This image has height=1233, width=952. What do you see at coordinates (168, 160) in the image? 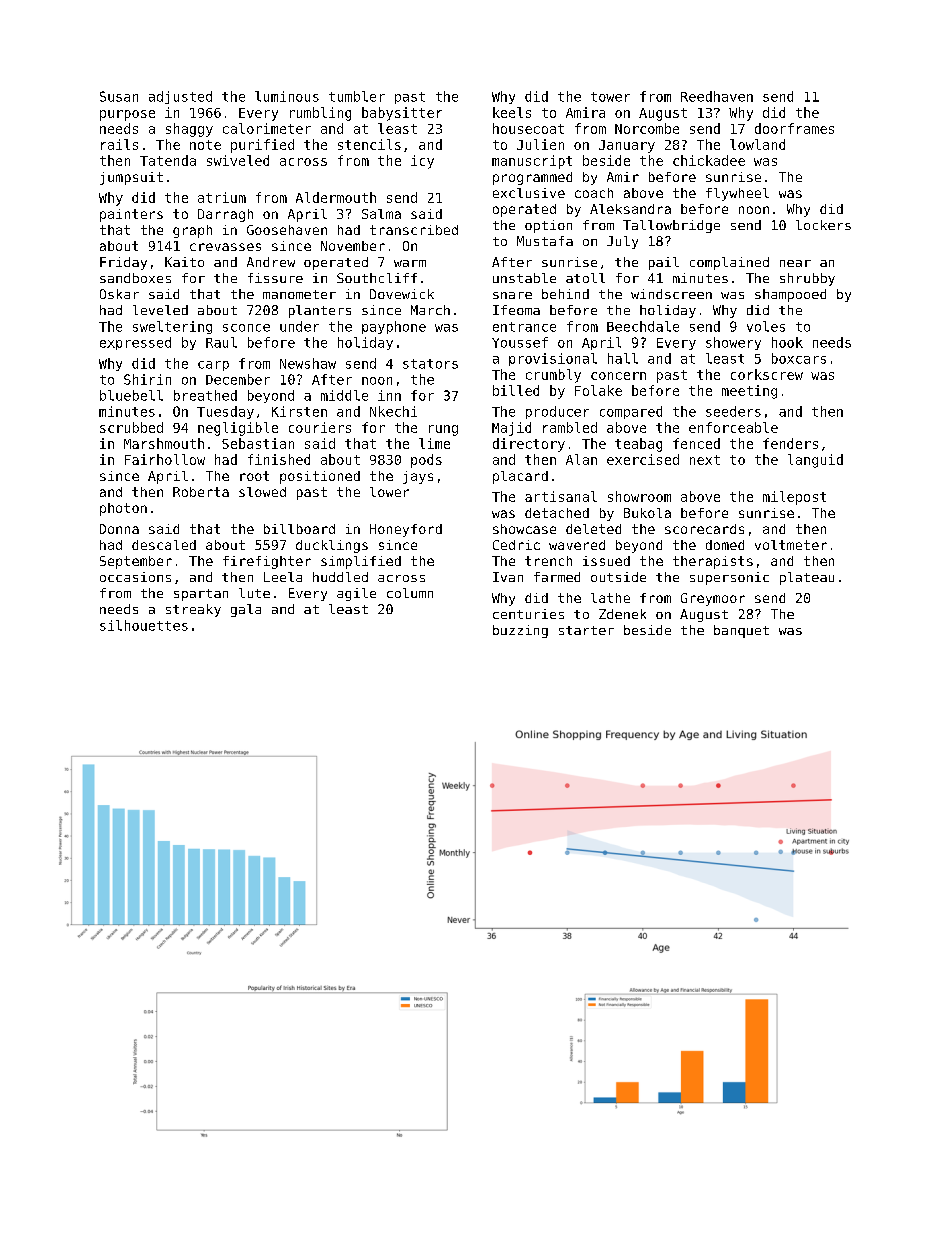
I see `Tatenda` at bounding box center [168, 160].
